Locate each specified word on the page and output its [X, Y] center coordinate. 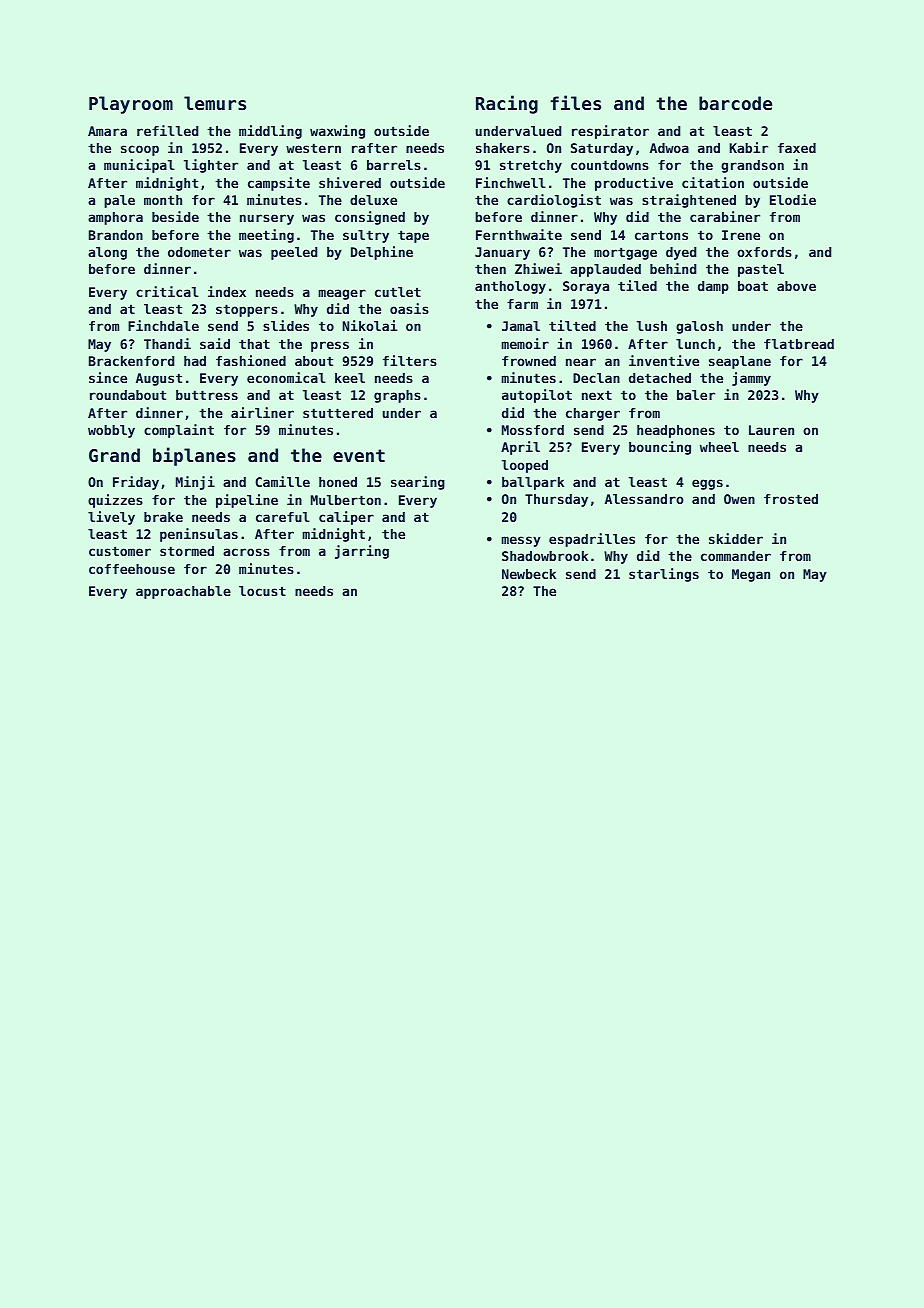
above [796, 286]
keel [350, 378]
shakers [503, 148]
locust [262, 591]
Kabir [749, 147]
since [108, 377]
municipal [139, 166]
